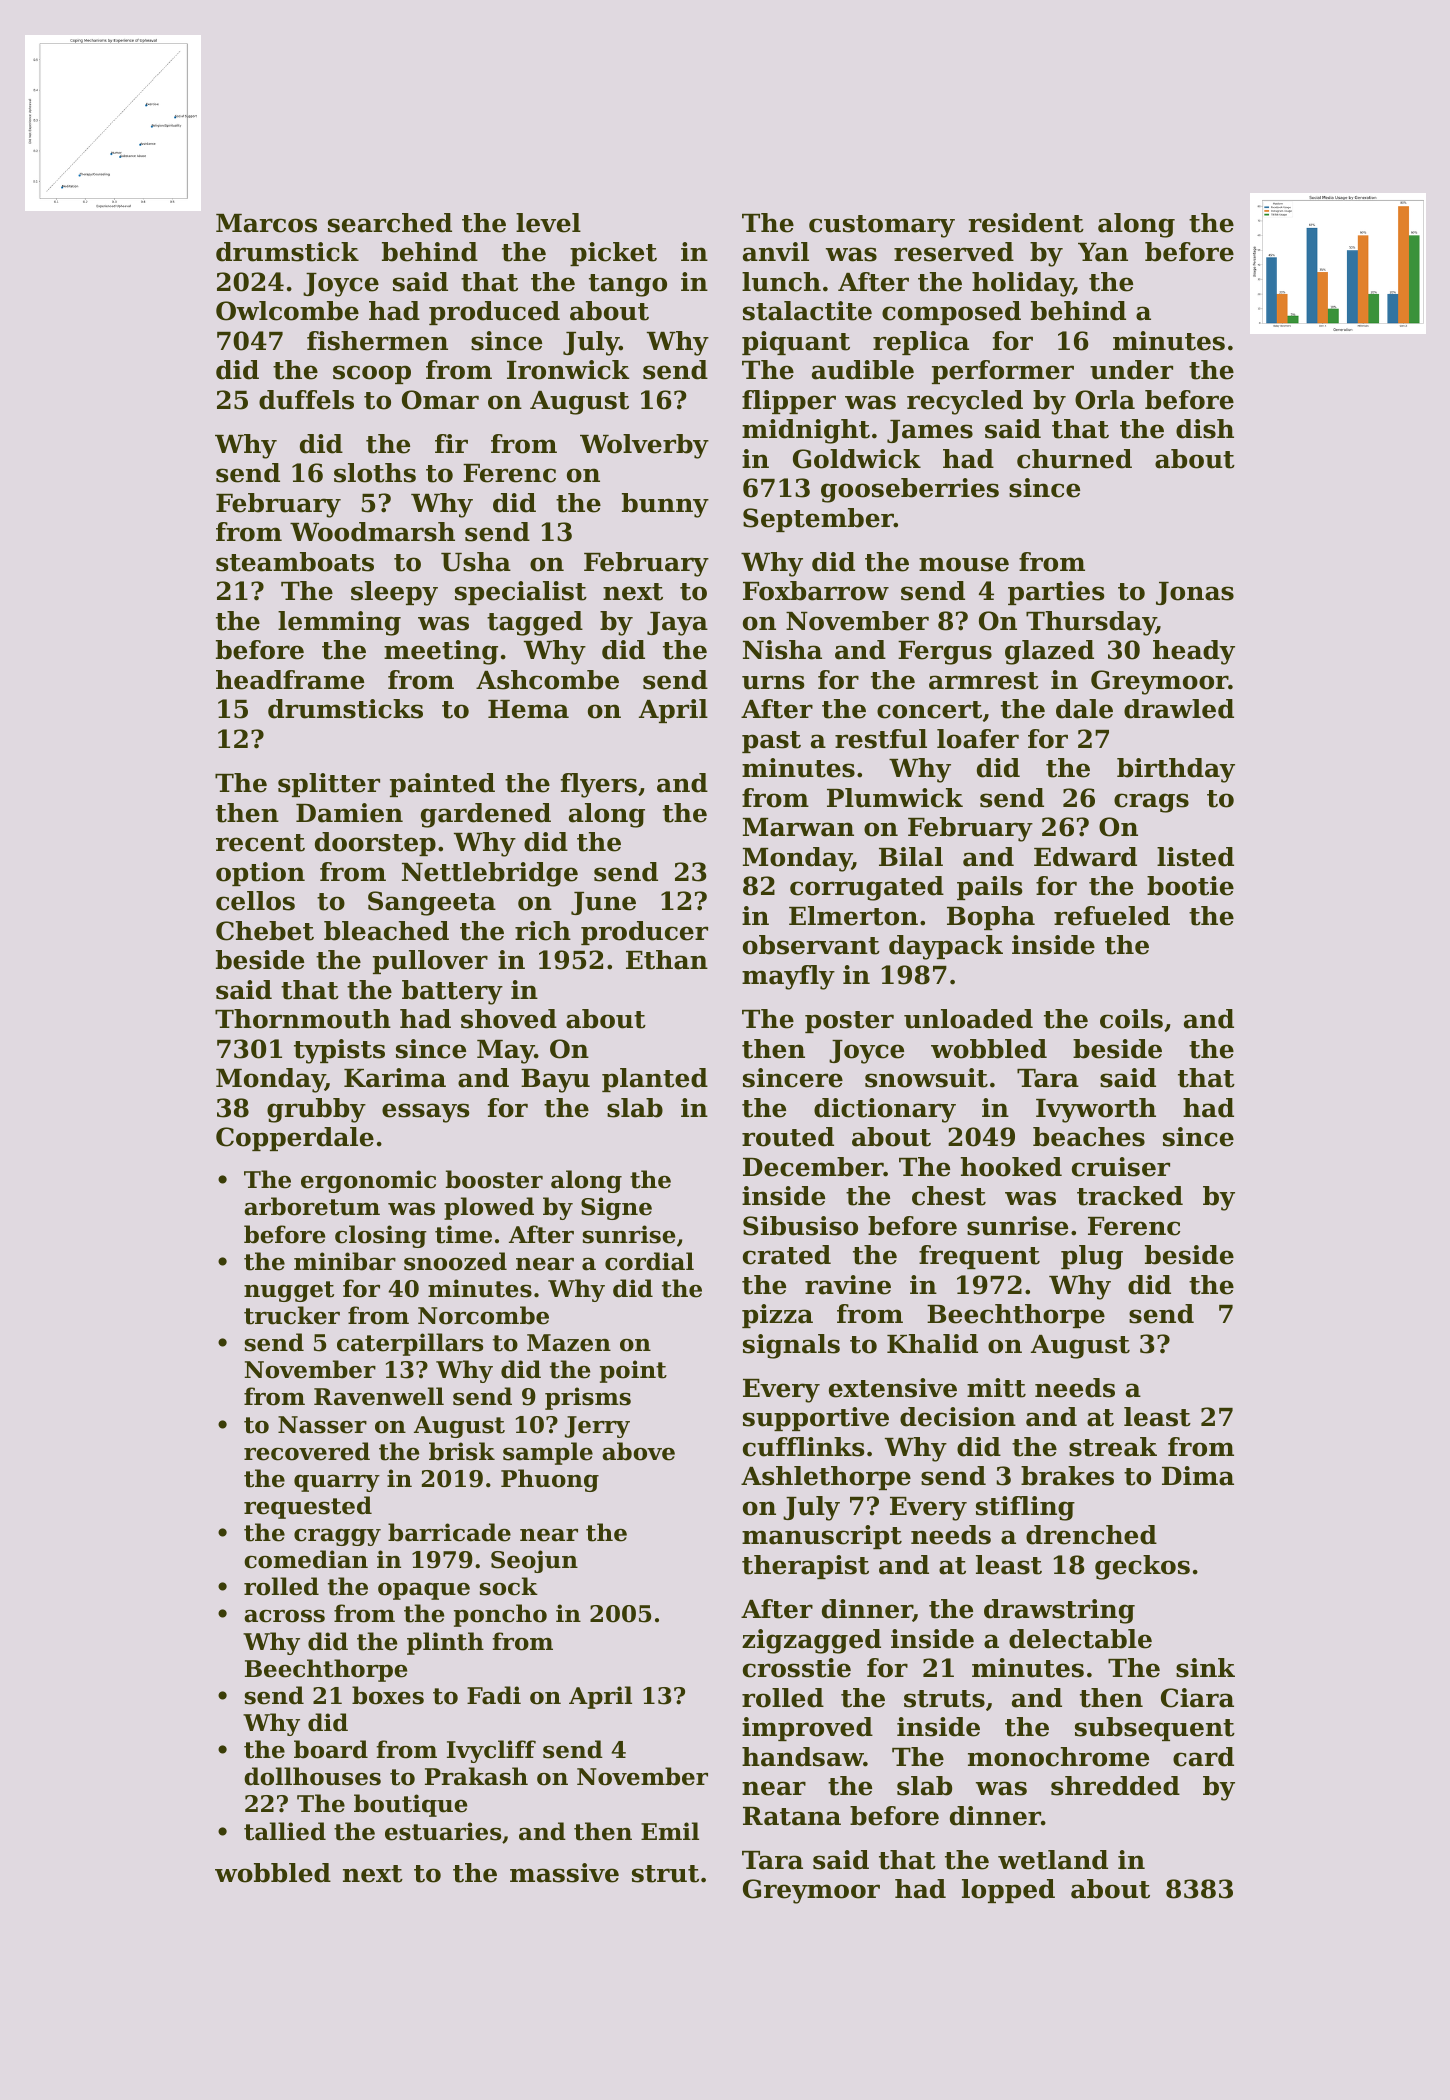 This image has height=2100, width=1450. What do you see at coordinates (1131, 370) in the image?
I see `under` at bounding box center [1131, 370].
